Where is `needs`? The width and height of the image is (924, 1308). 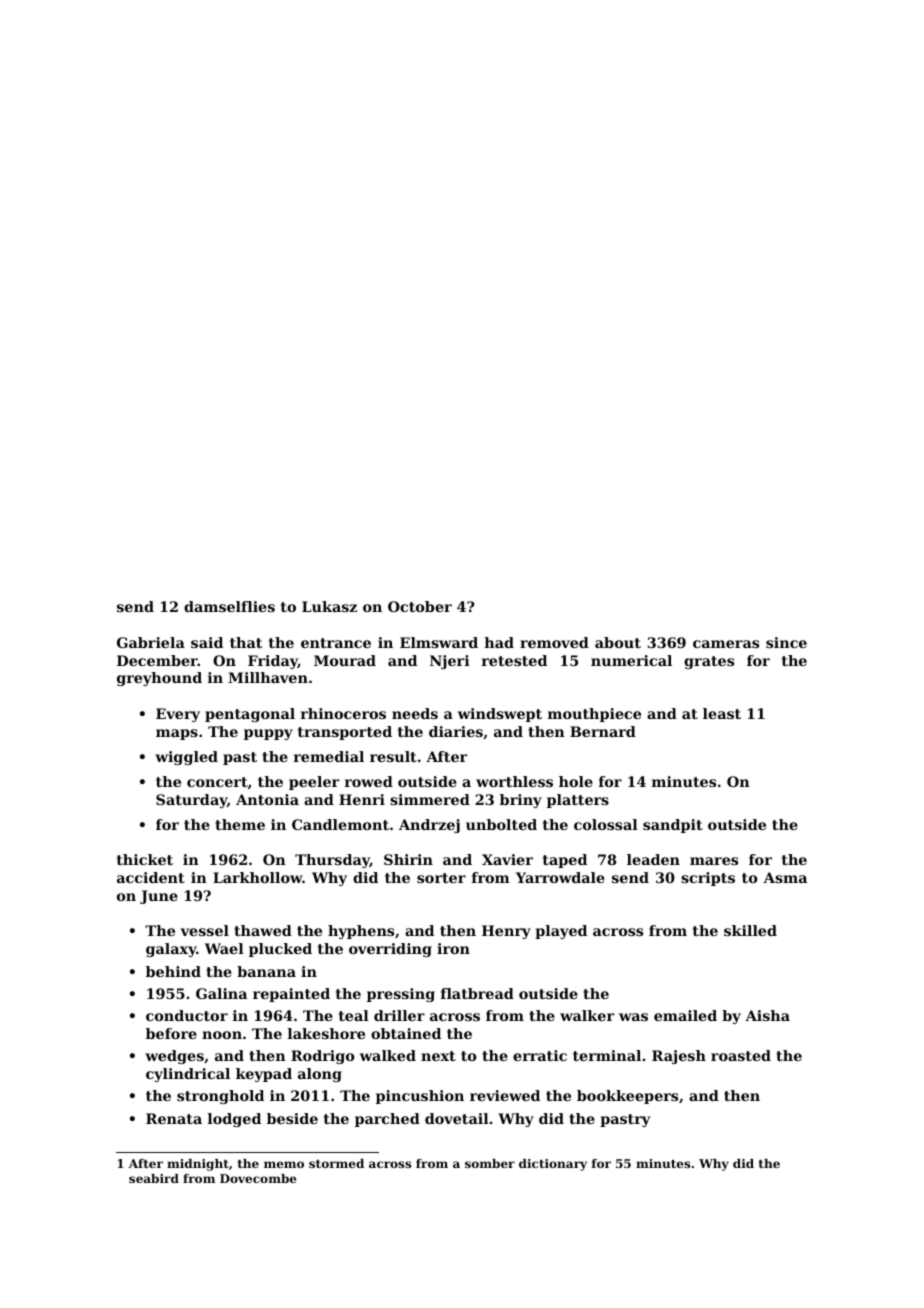
needs is located at coordinates (415, 713).
